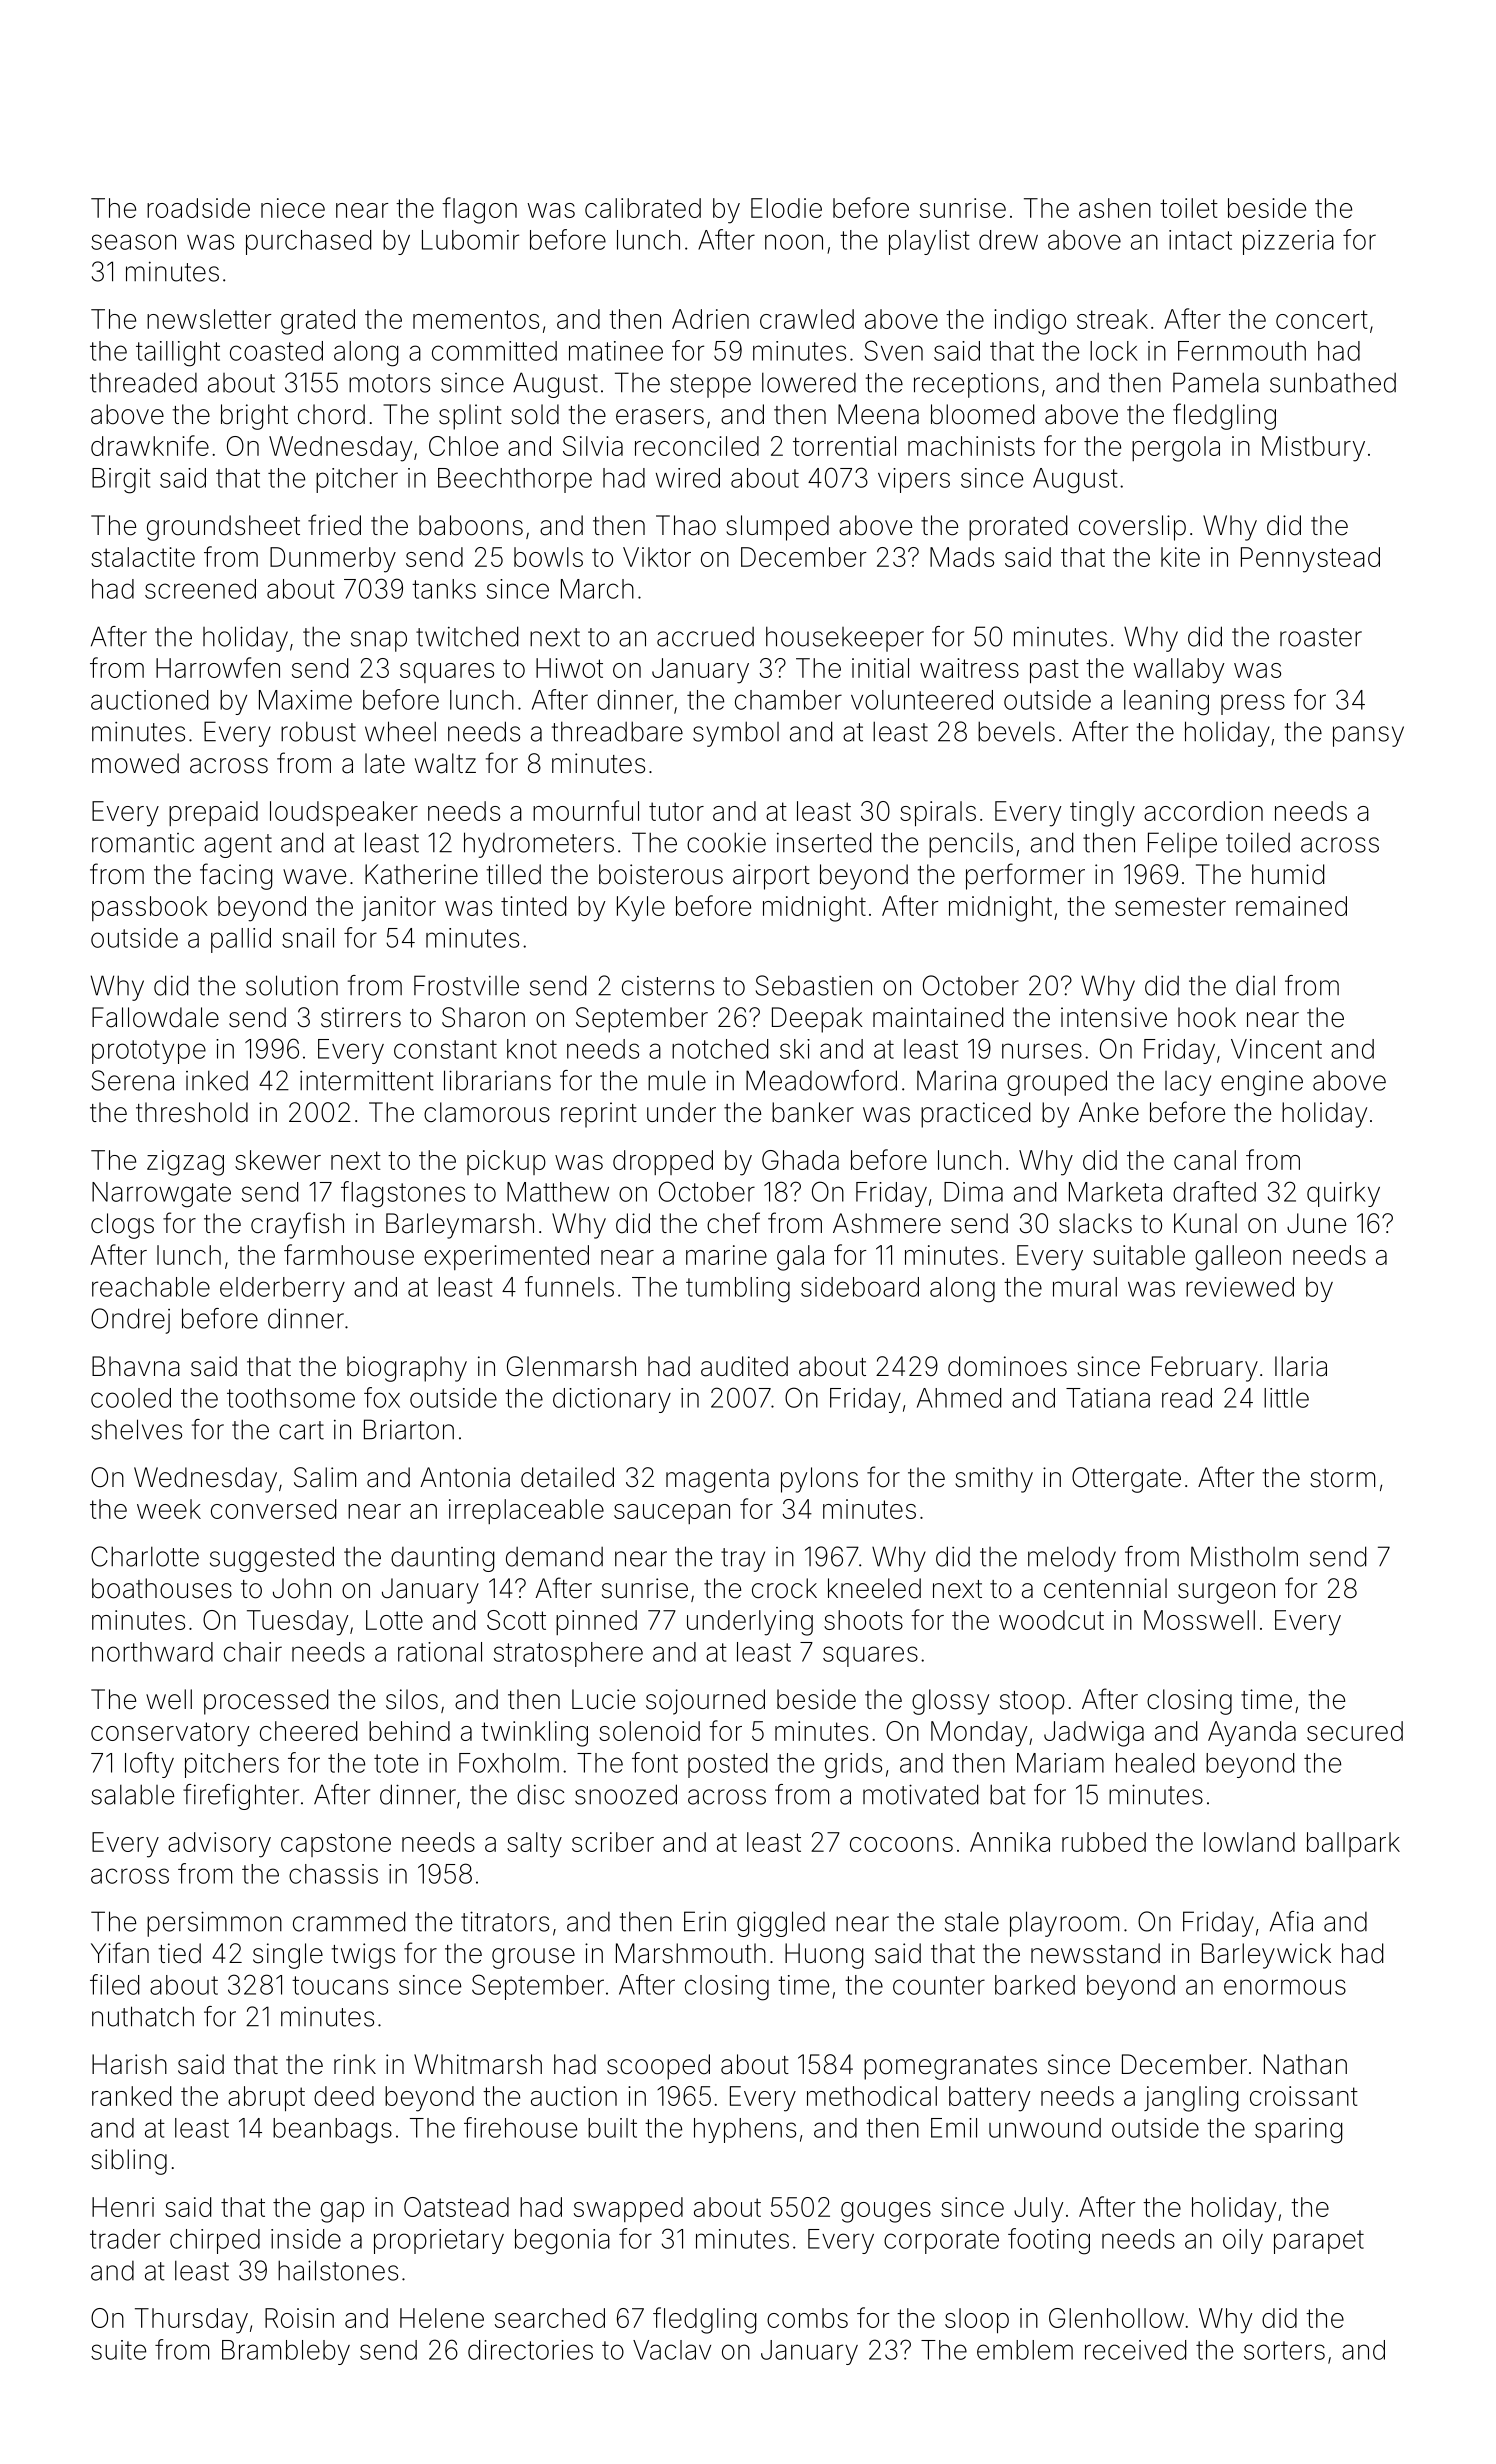 The width and height of the image is (1496, 2464). I want to click on ballpark, so click(1353, 1844).
